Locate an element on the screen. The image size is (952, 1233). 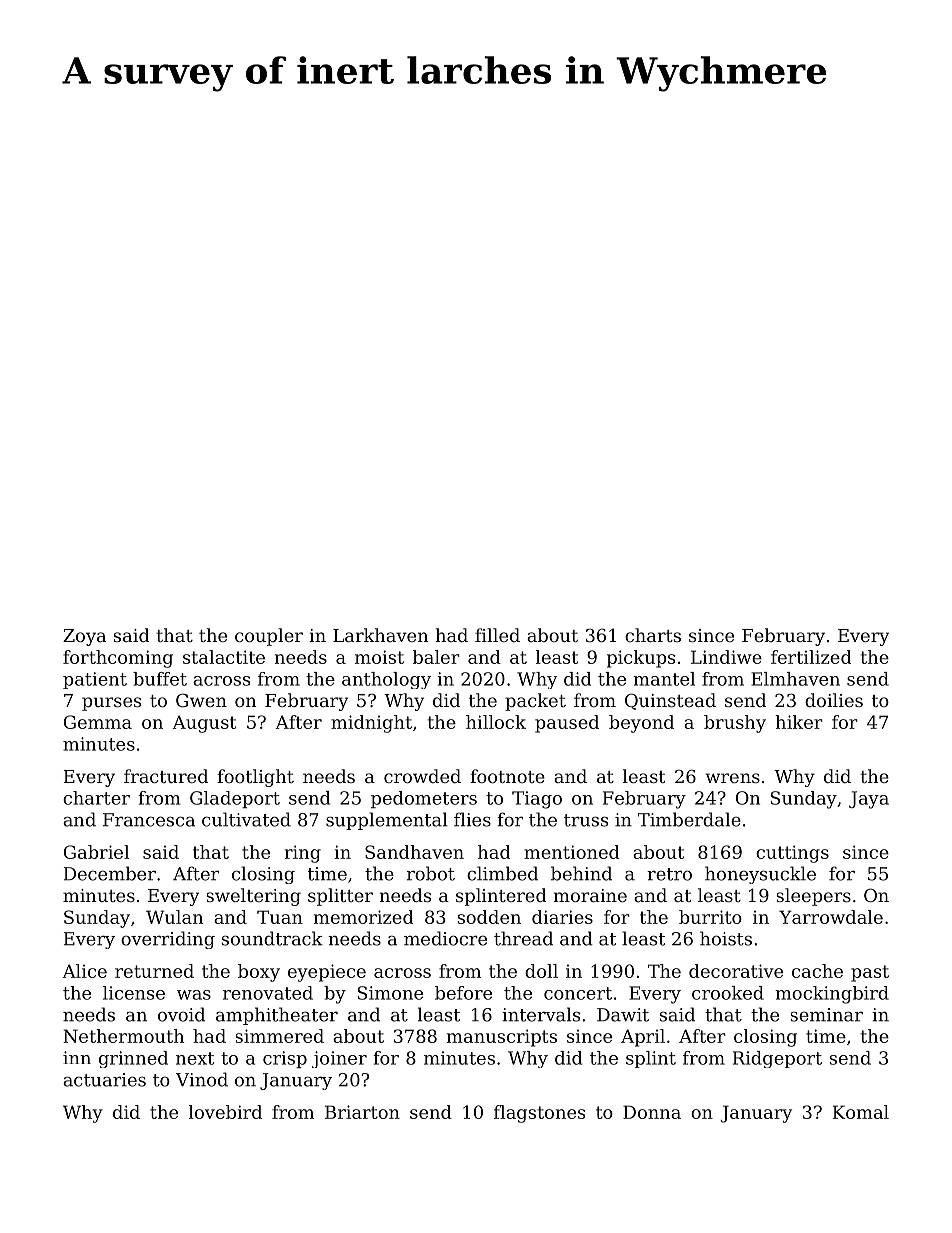
lovebird is located at coordinates (225, 1112).
